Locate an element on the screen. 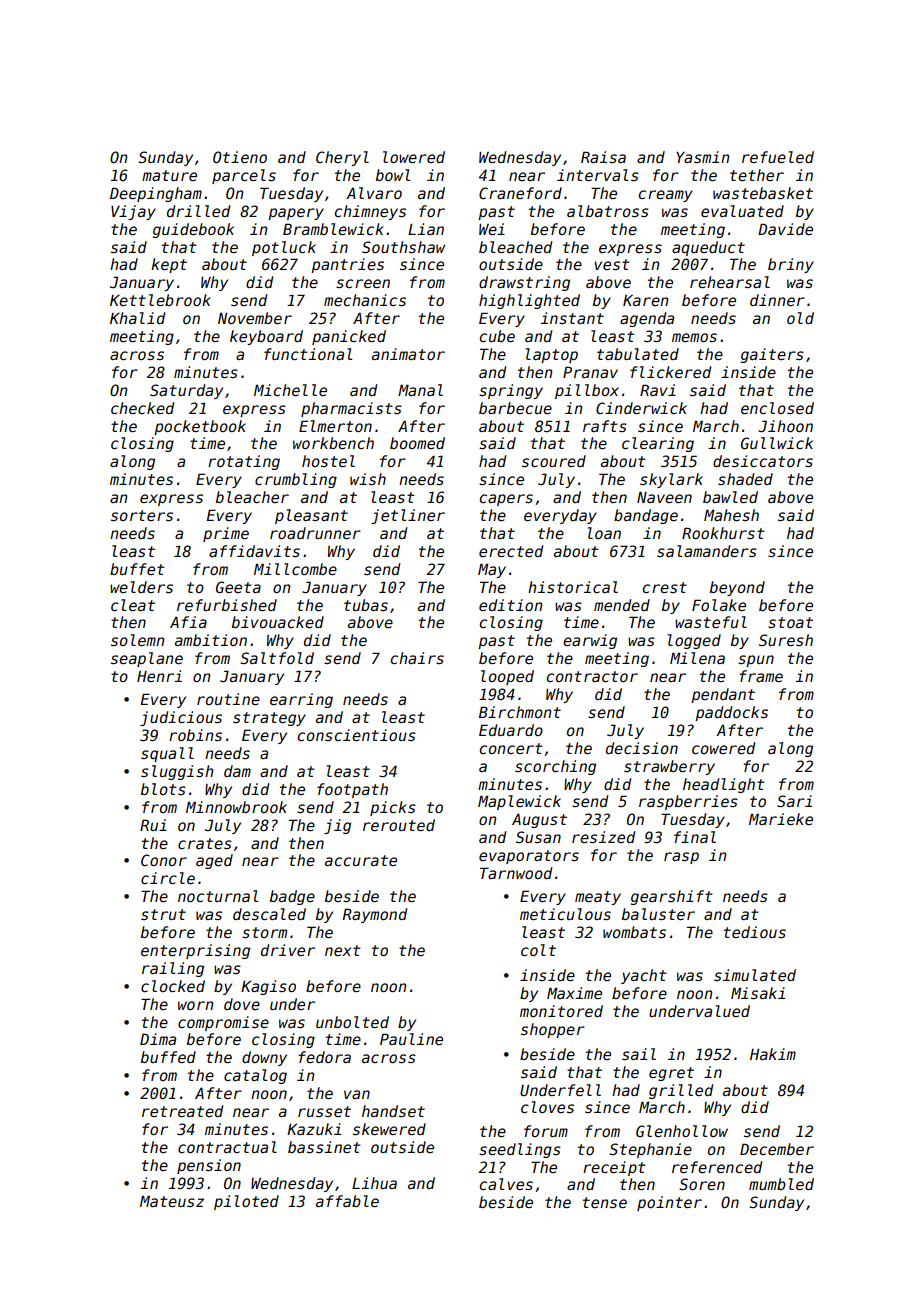 This screenshot has height=1314, width=924. paddocks is located at coordinates (731, 713).
